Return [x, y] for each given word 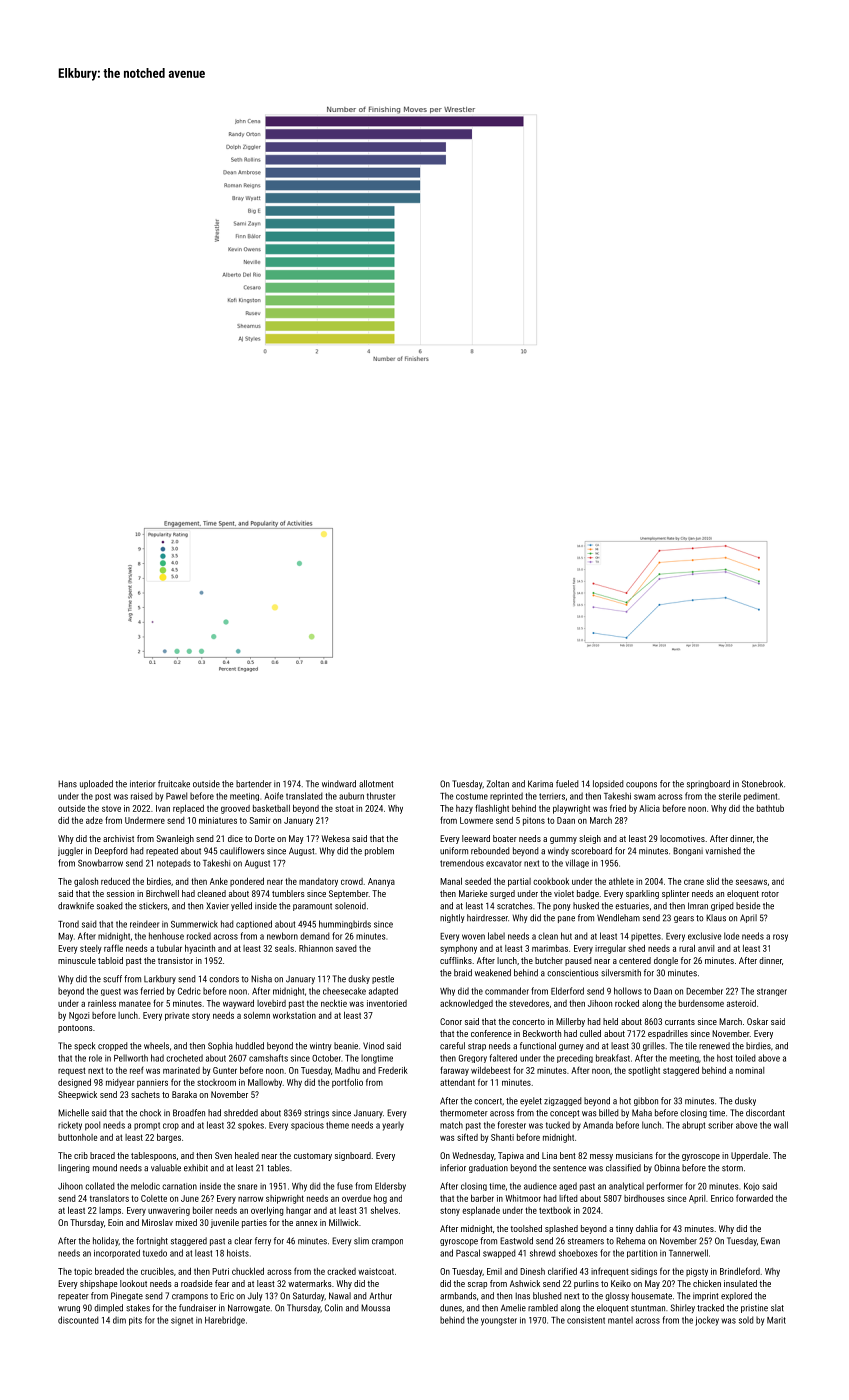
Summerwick [194, 924]
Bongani [688, 851]
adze [94, 820]
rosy [780, 938]
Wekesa [336, 838]
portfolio [347, 1083]
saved [346, 948]
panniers [152, 1083]
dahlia [647, 1228]
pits [135, 1321]
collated [100, 1186]
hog [380, 1199]
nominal [750, 1070]
